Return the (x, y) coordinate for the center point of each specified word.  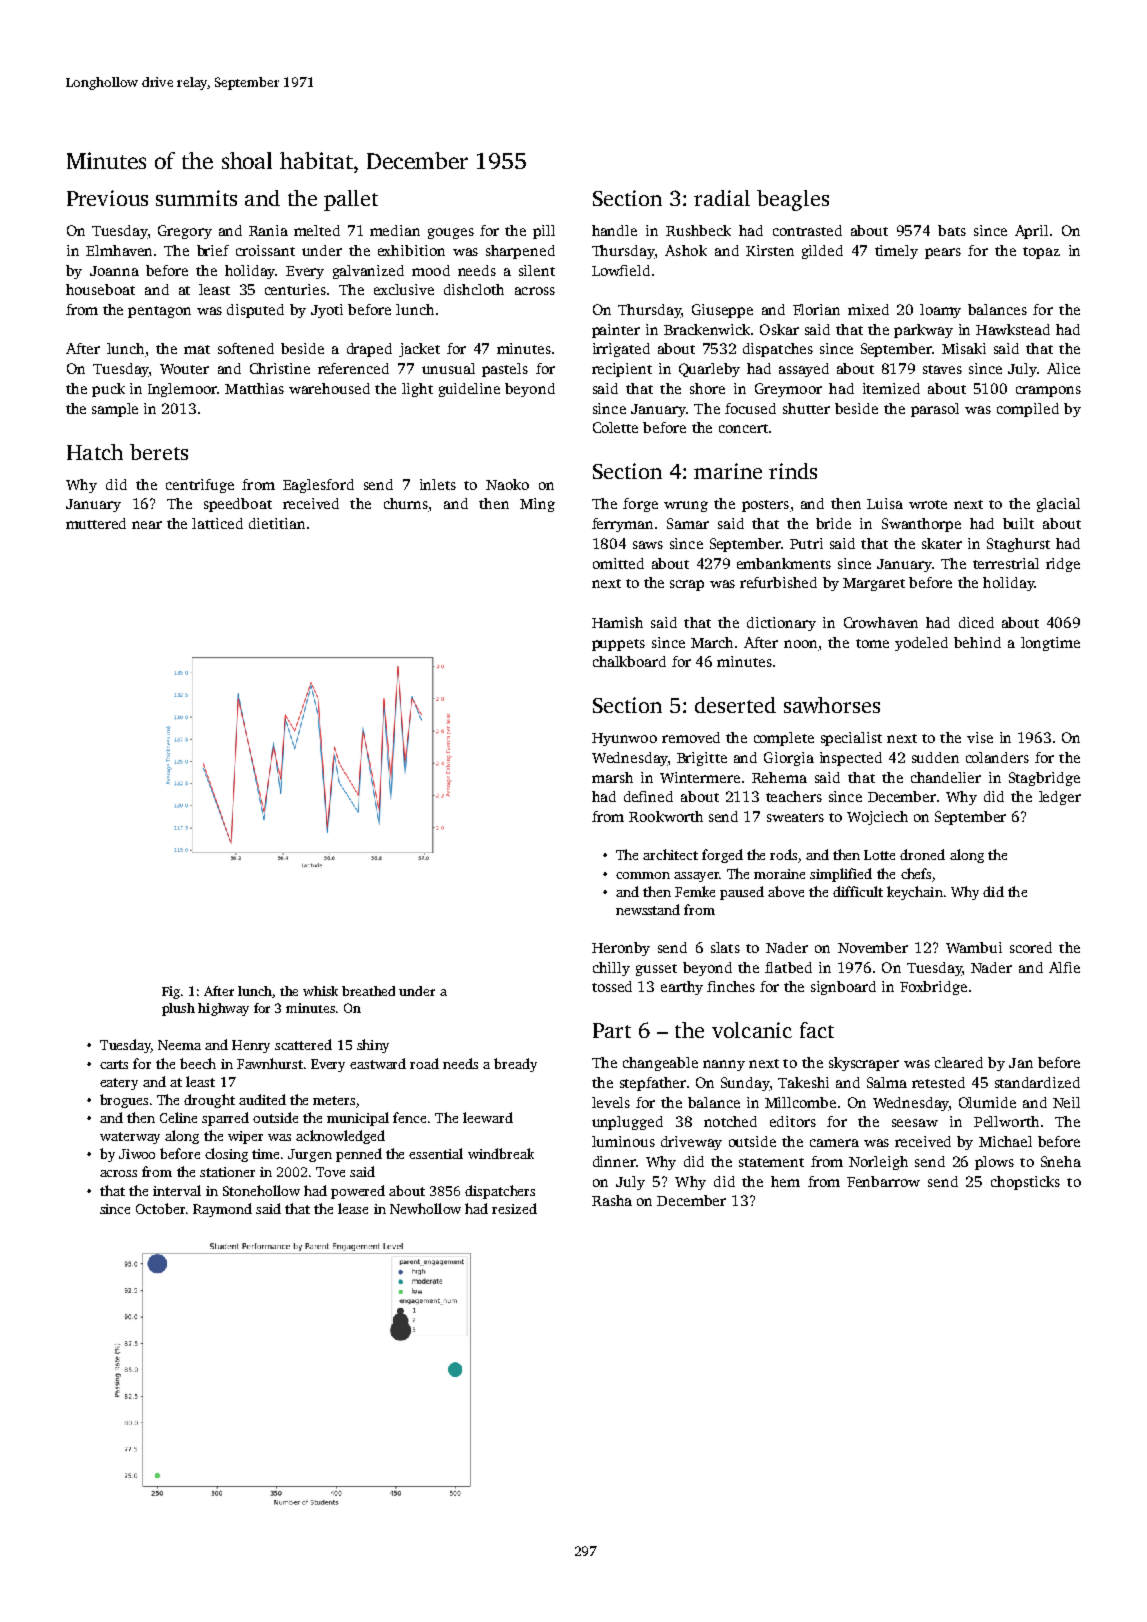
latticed (217, 523)
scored (1031, 947)
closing (226, 1155)
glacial (1058, 505)
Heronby (621, 949)
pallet (351, 200)
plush (178, 1009)
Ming (537, 505)
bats (952, 230)
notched (730, 1121)
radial (722, 198)
